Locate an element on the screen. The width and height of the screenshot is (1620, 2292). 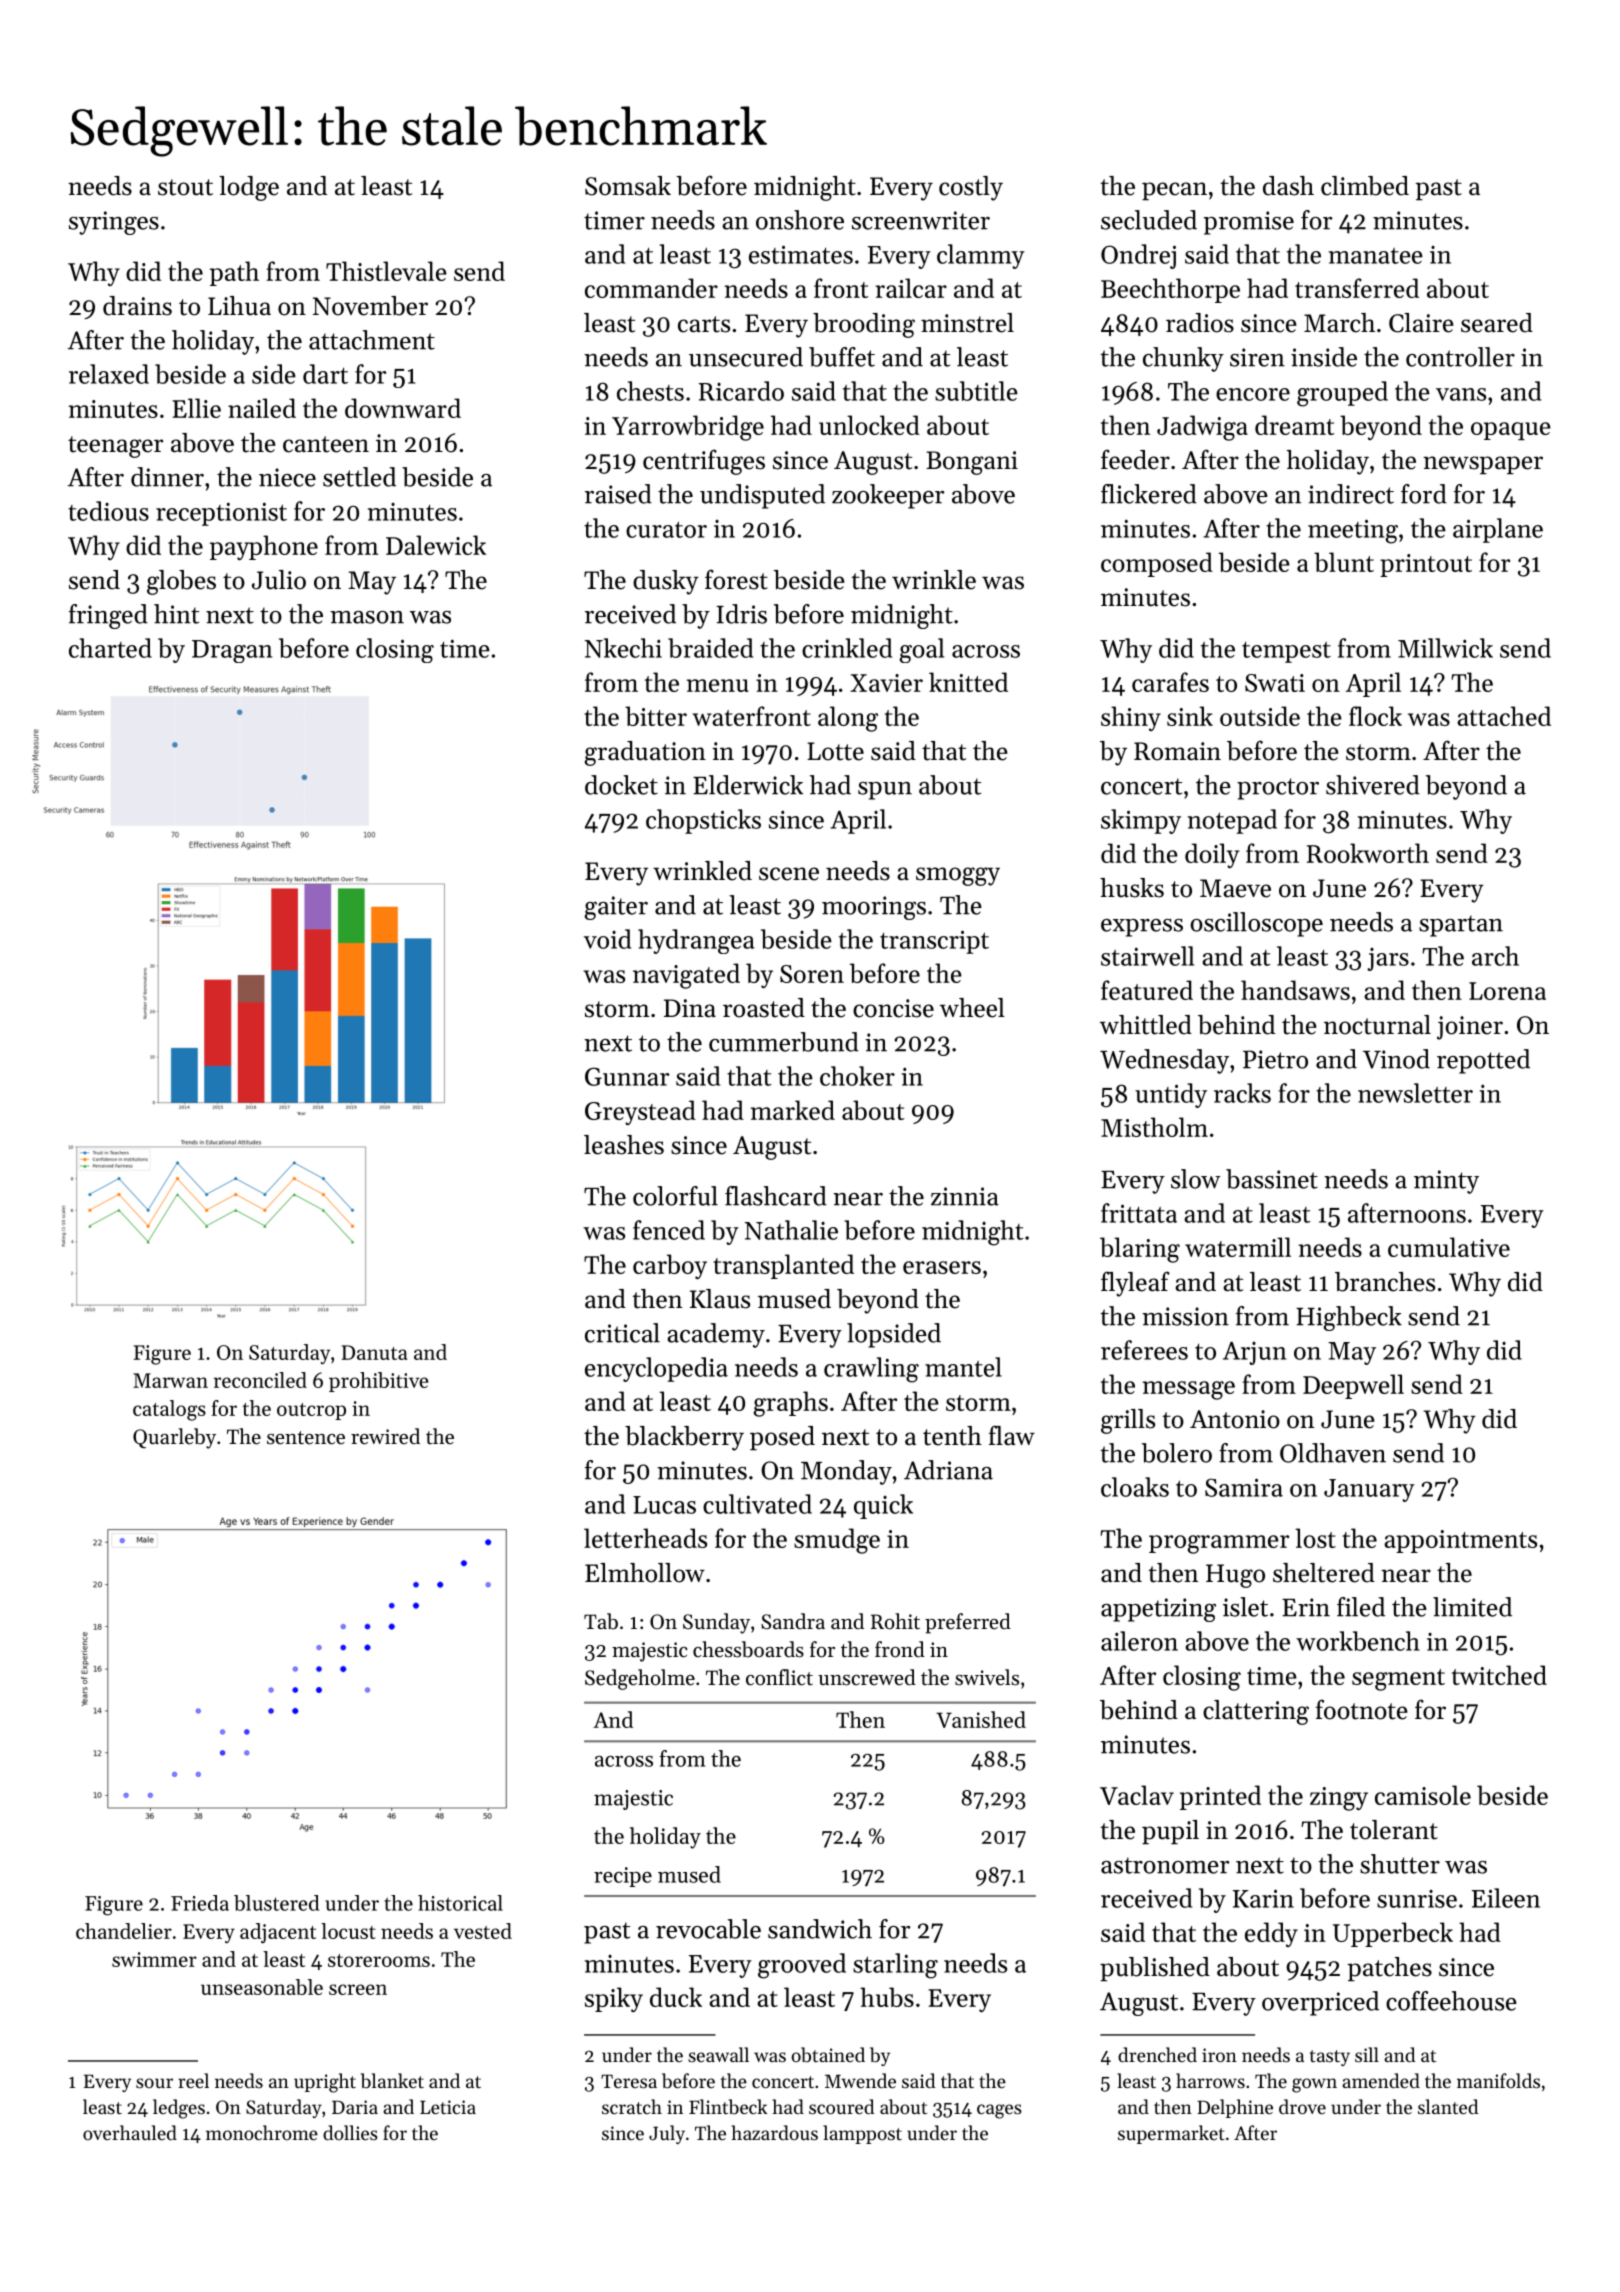
cultivated is located at coordinates (757, 1504).
